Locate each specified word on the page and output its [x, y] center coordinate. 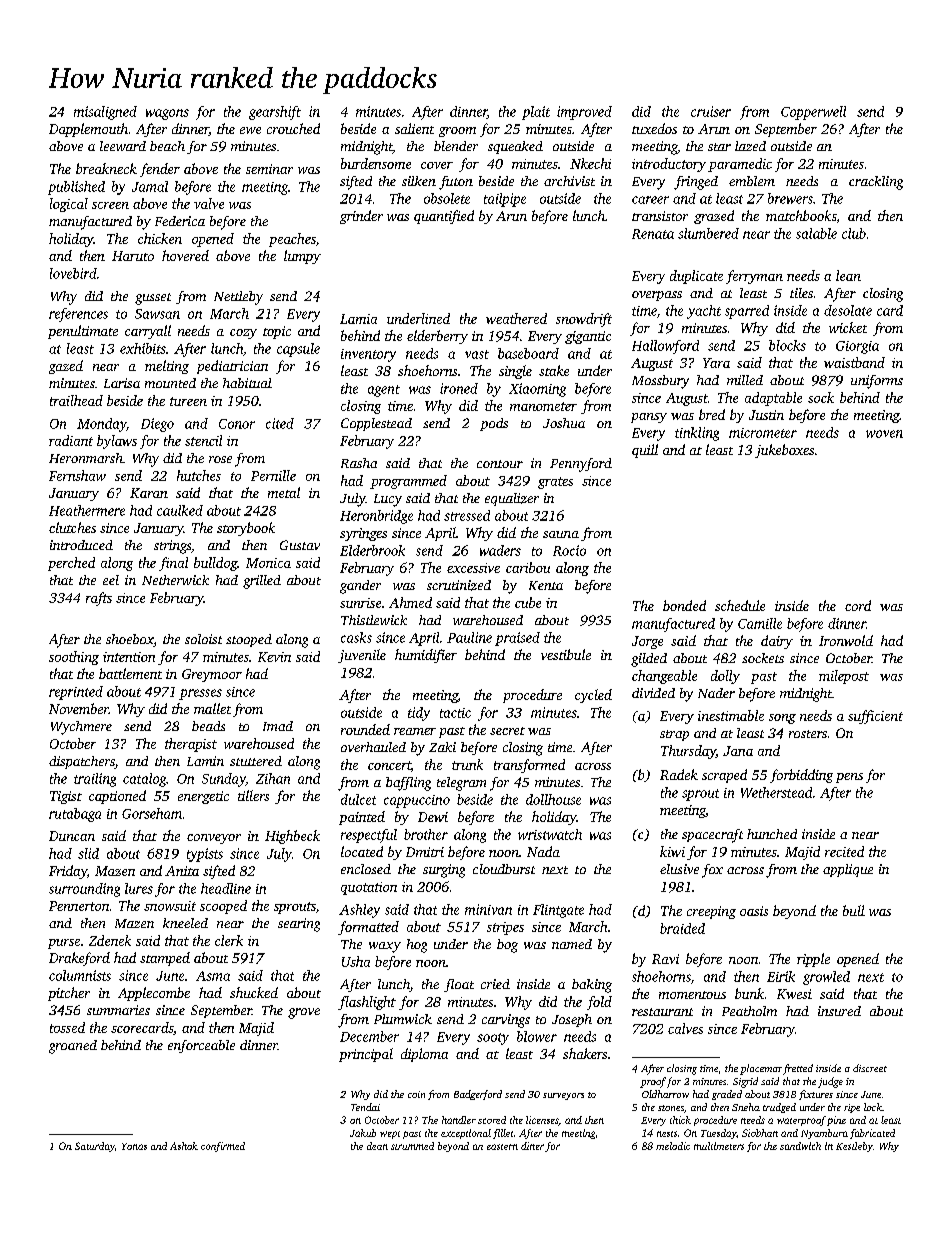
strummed [412, 1146]
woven [884, 434]
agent [384, 391]
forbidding [801, 776]
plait [536, 113]
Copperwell [813, 113]
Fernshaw [77, 475]
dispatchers [82, 762]
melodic [673, 1146]
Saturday [95, 1147]
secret [507, 731]
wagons [167, 114]
